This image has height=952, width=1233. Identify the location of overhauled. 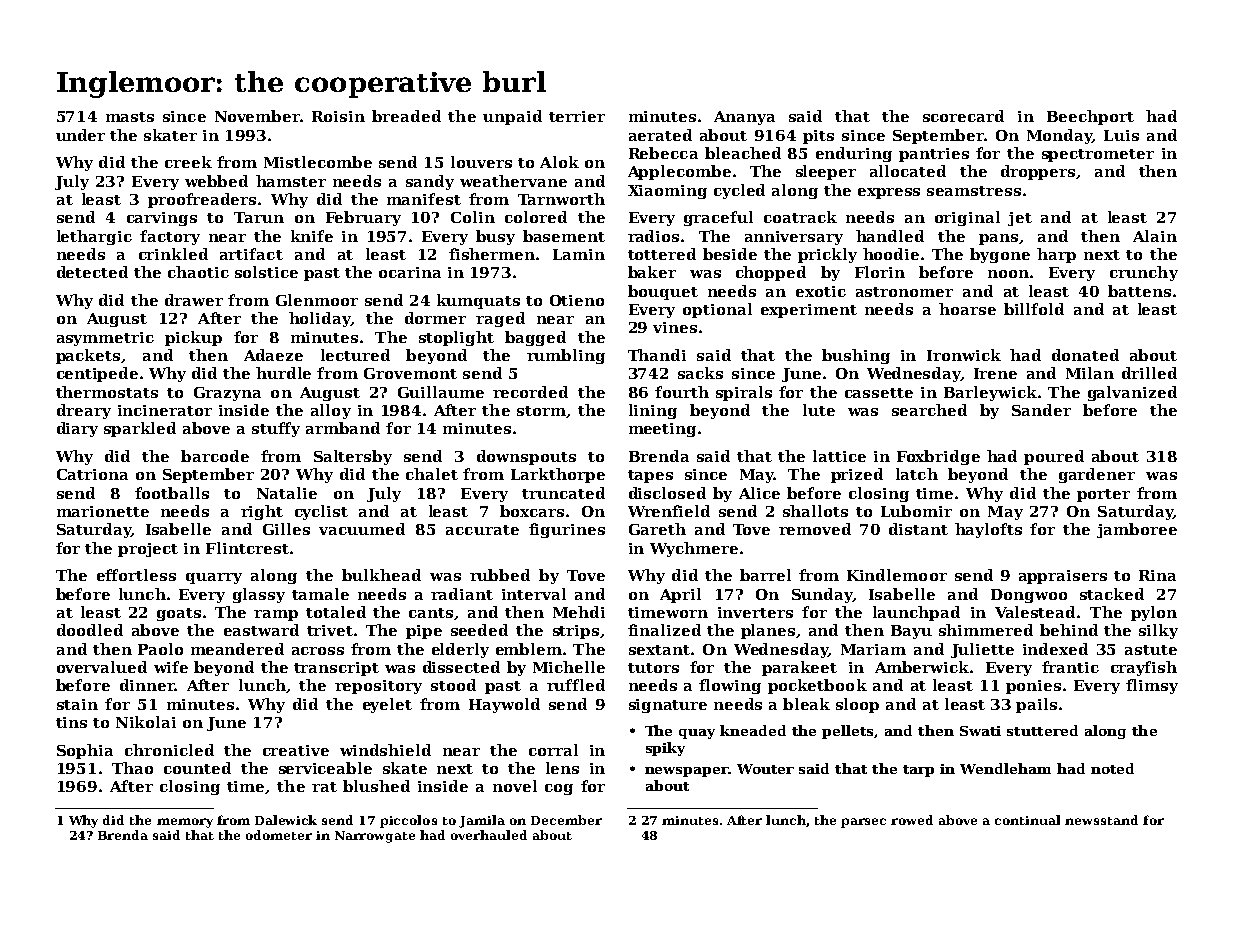
(489, 835).
